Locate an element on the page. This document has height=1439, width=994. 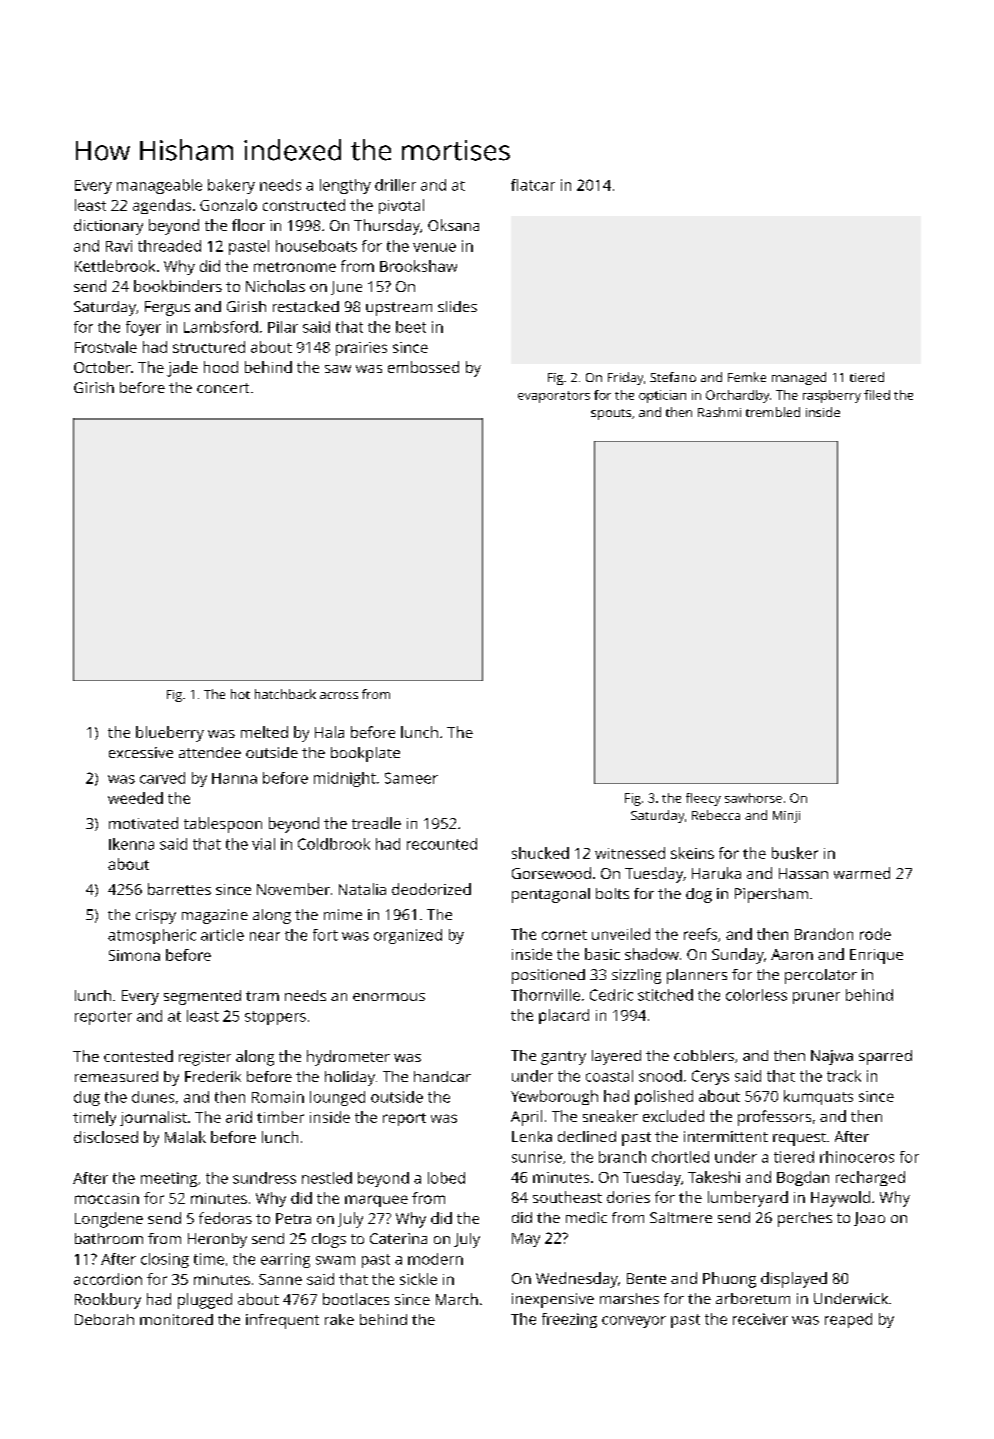
excessive is located at coordinates (141, 752).
